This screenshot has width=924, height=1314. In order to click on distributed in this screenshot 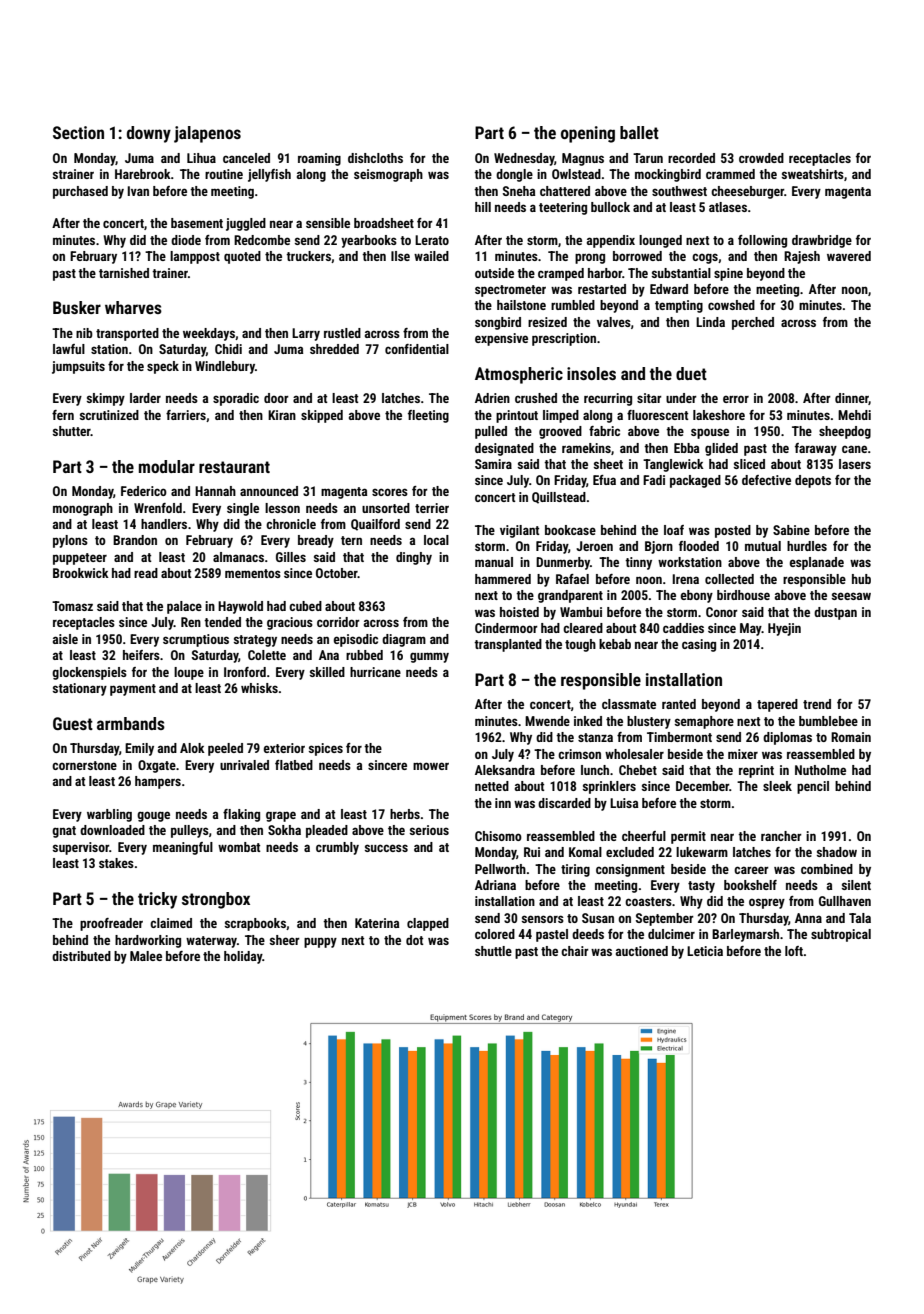, I will do `click(81, 956)`.
